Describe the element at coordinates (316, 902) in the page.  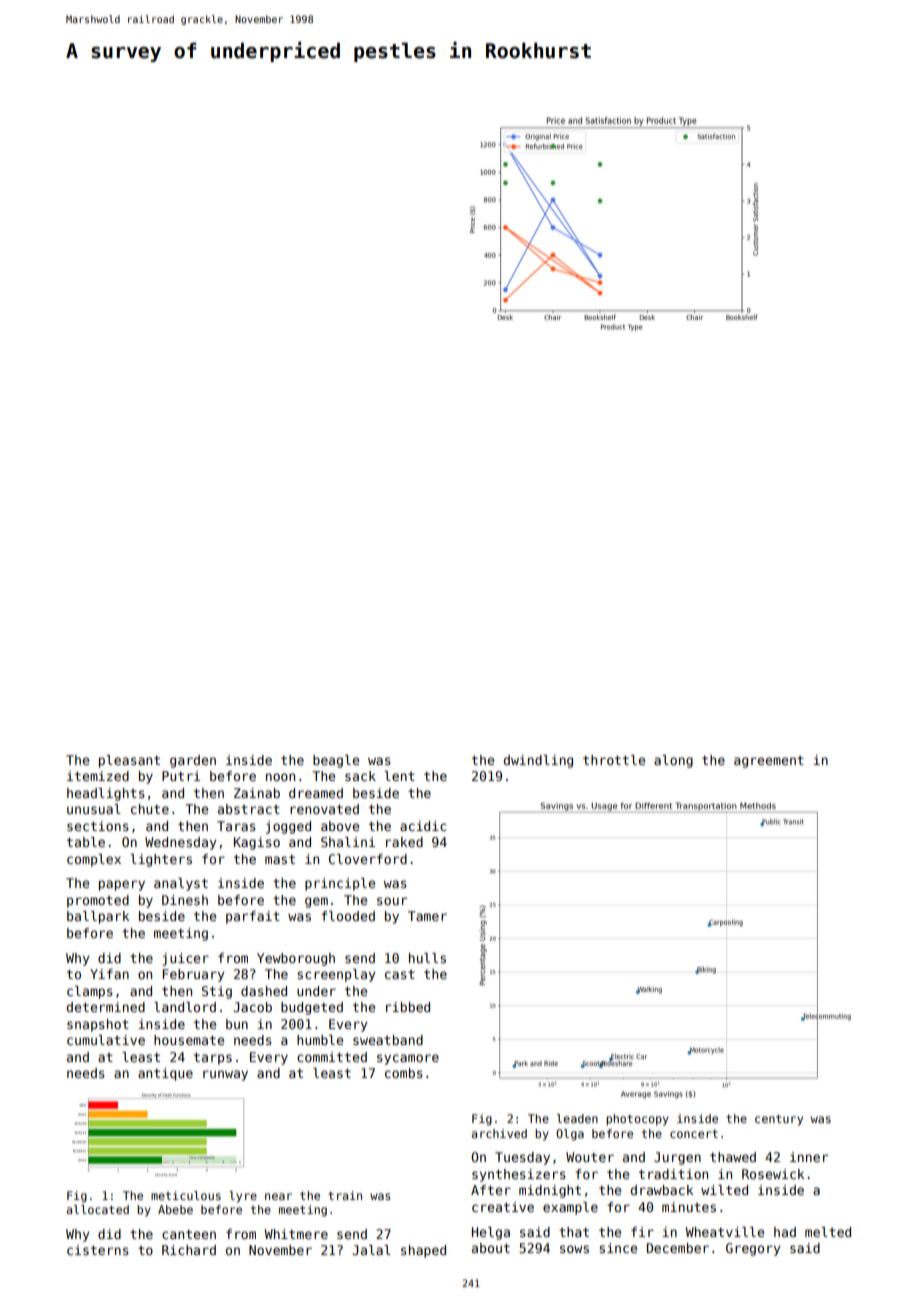
I see `gem` at that location.
